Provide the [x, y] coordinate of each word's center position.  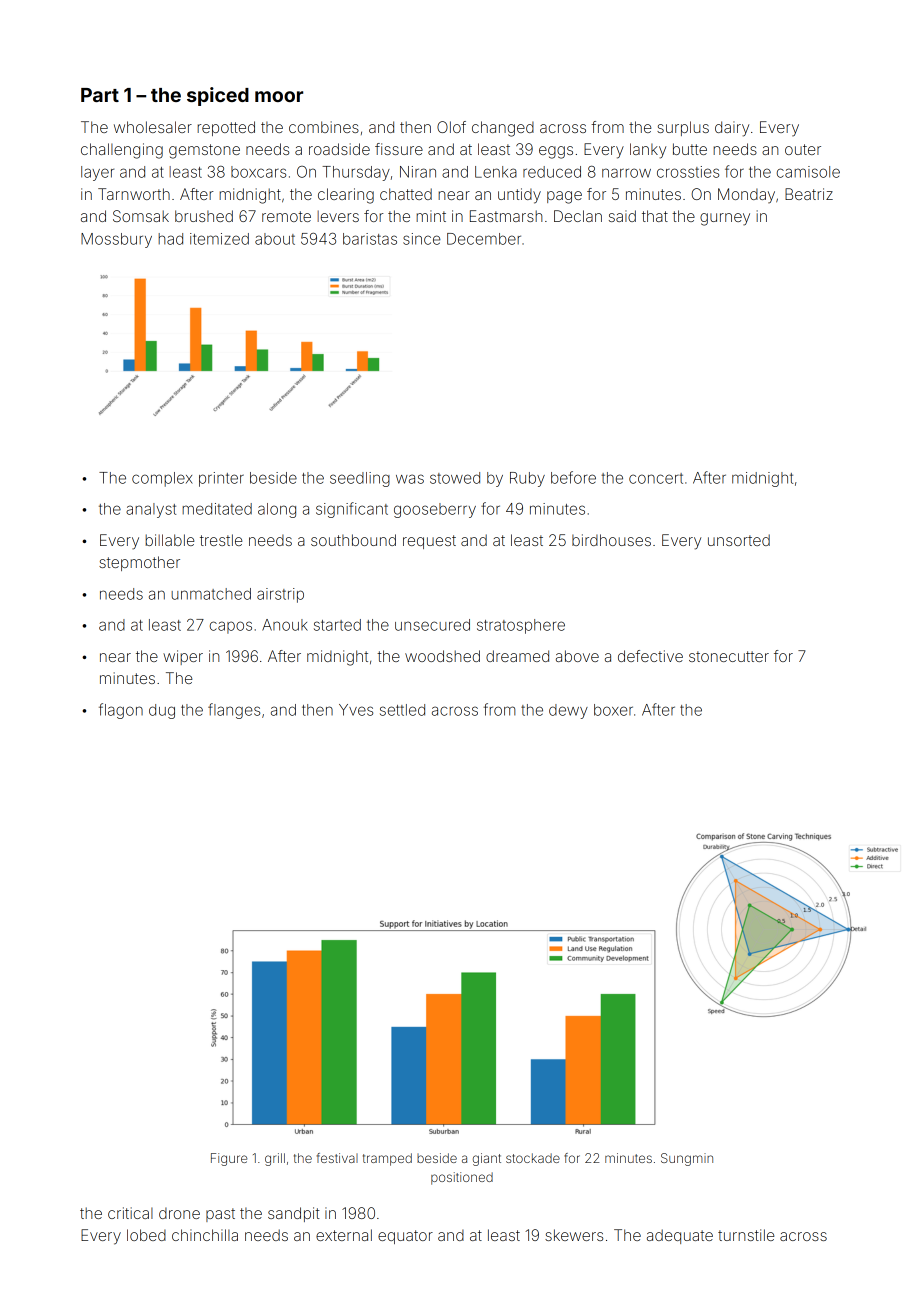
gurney [725, 219]
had [171, 239]
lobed [146, 1235]
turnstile [746, 1235]
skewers [574, 1235]
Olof [451, 127]
